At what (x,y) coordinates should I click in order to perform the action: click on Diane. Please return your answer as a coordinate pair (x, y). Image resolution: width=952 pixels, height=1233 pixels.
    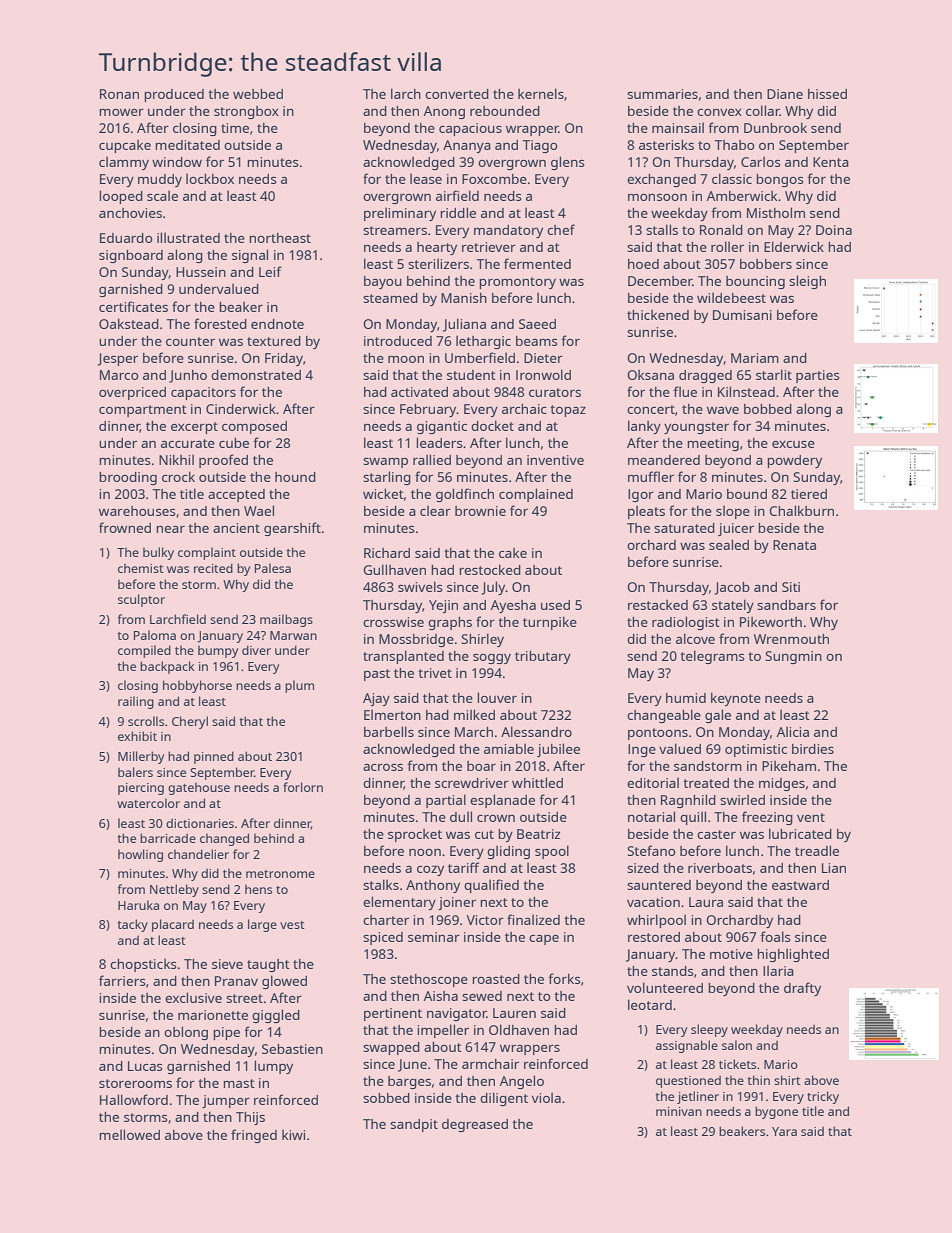
    Looking at the image, I should click on (785, 94).
